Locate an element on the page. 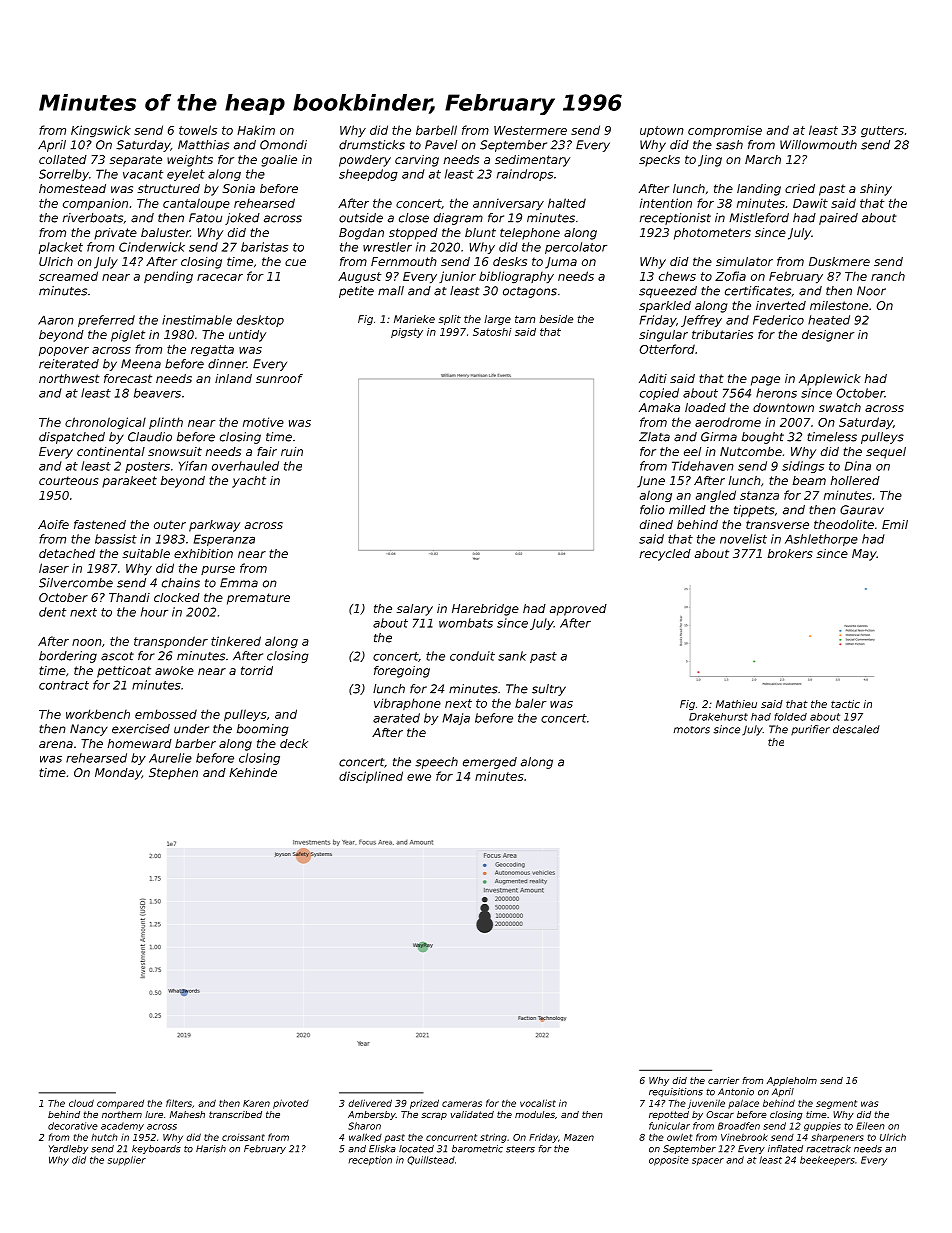 This page has height=1233, width=952. uptown is located at coordinates (662, 131).
